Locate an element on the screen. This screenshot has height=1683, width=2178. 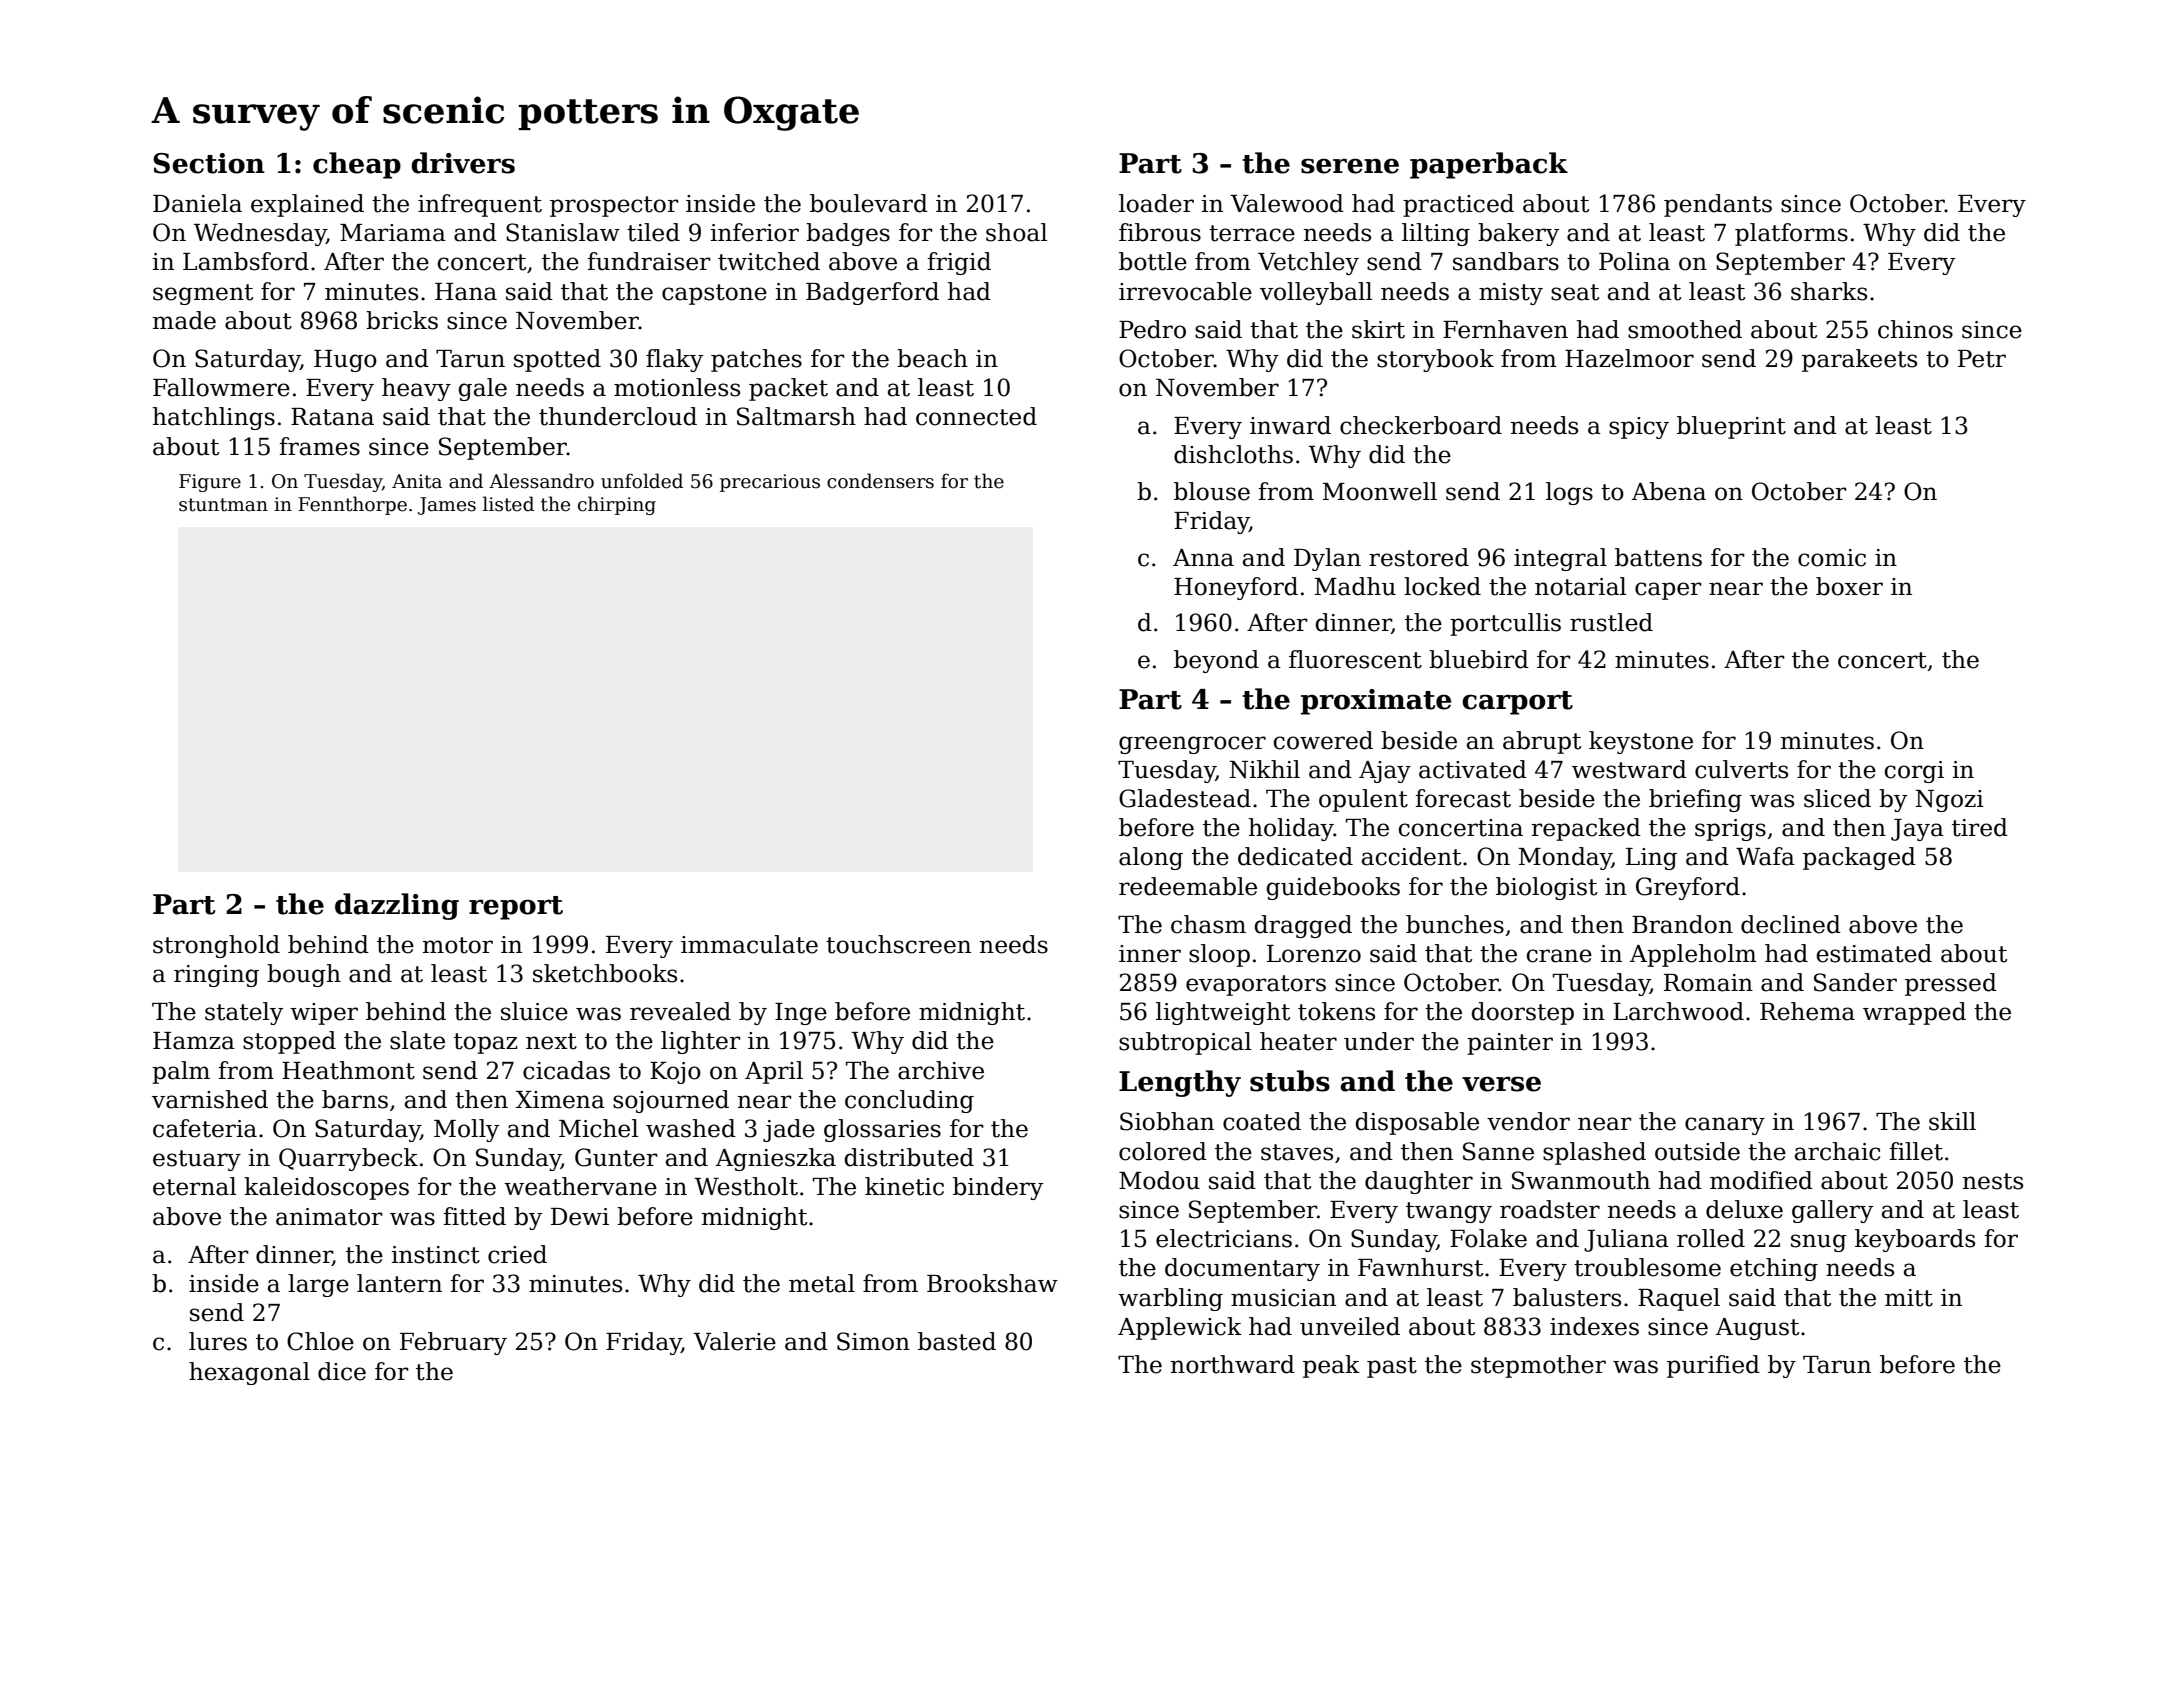
chinos is located at coordinates (1915, 329).
